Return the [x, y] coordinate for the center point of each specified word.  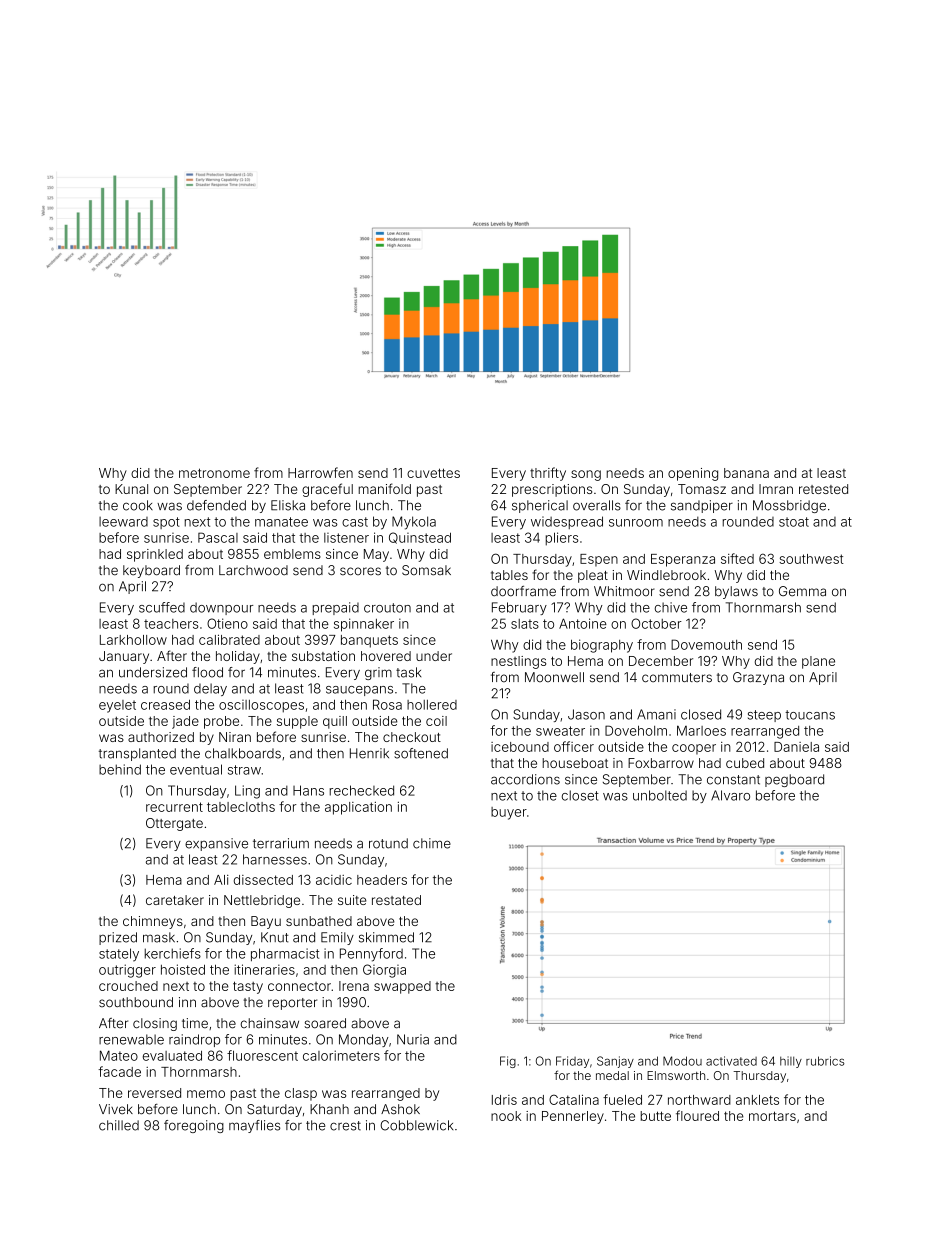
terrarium [281, 843]
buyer [509, 813]
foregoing [194, 1126]
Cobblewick [416, 1125]
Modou [682, 1061]
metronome [214, 473]
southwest [811, 559]
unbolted [660, 795]
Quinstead [420, 538]
